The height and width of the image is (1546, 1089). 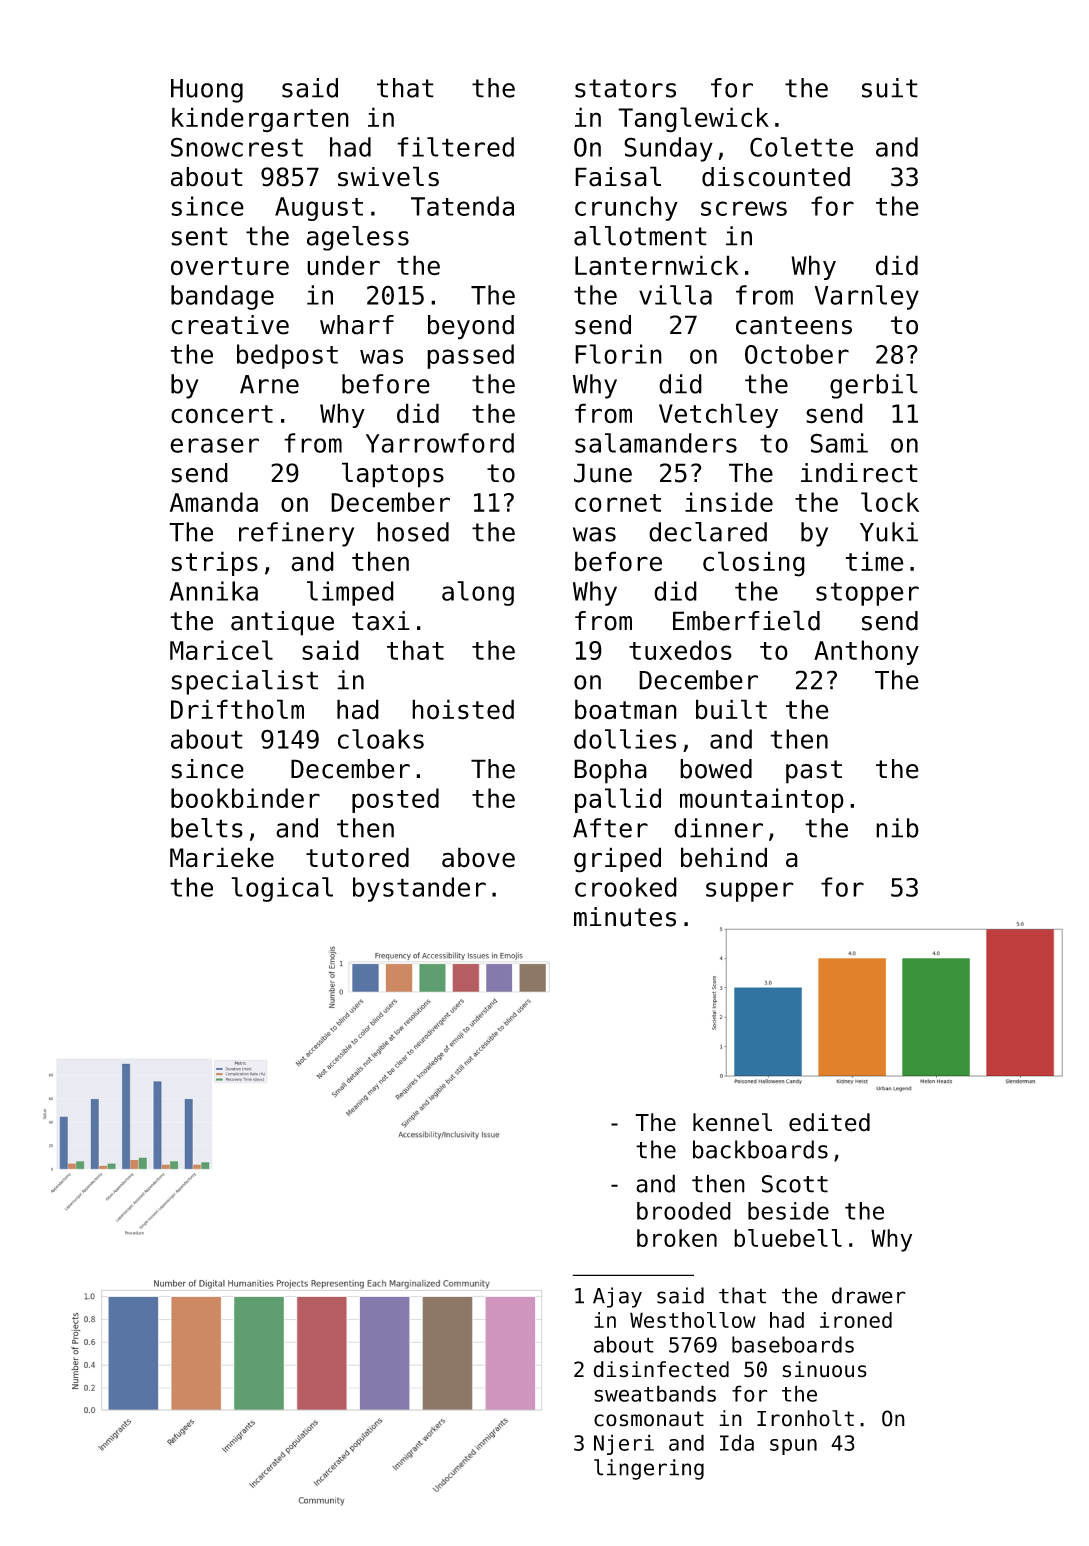 I want to click on Njeri, so click(x=624, y=1444).
